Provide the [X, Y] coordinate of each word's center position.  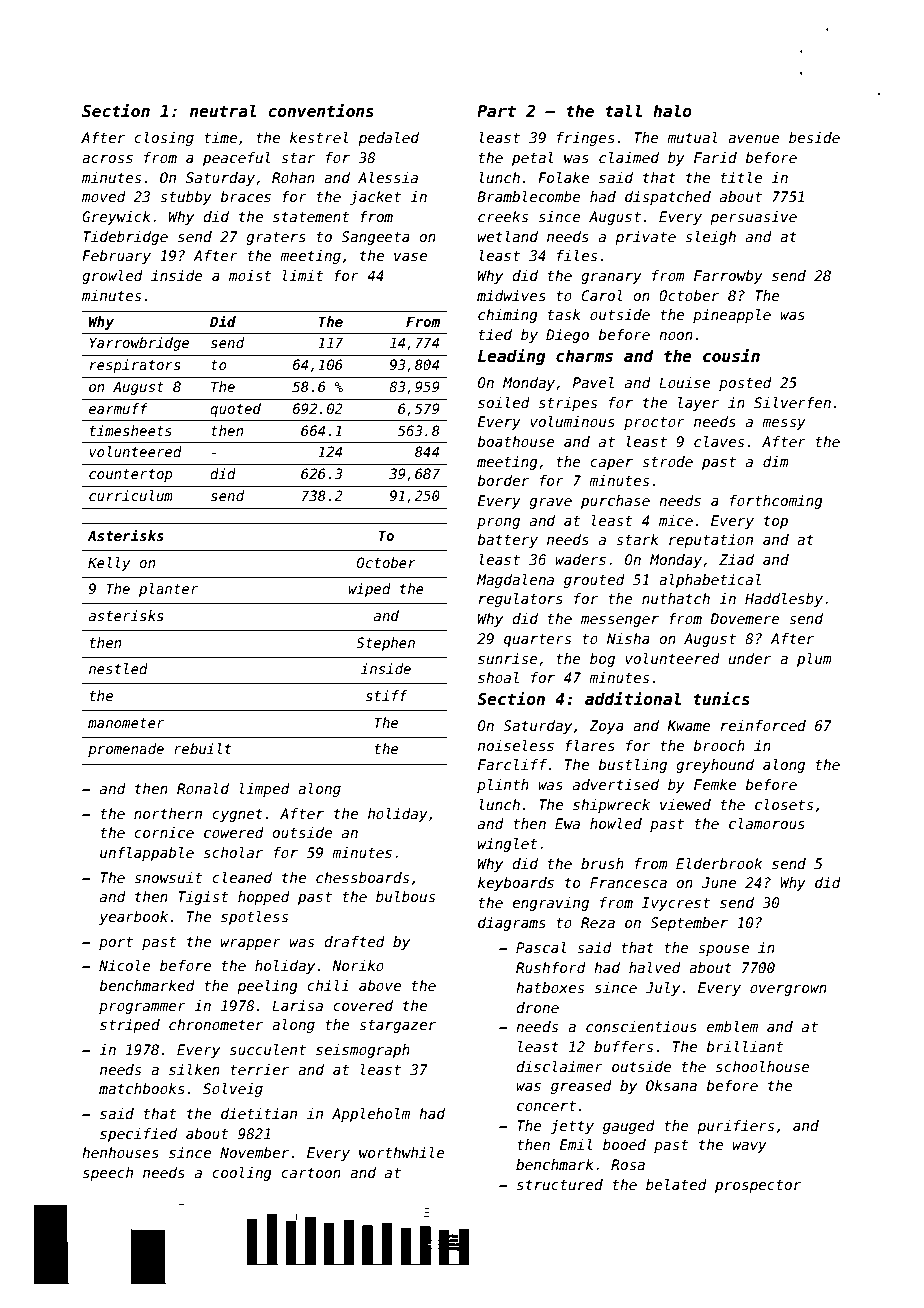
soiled [504, 402]
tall [623, 110]
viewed [685, 804]
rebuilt [203, 748]
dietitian [259, 1113]
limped [265, 790]
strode [667, 461]
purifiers [735, 1127]
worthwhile [402, 1152]
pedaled [388, 139]
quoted [235, 410]
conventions [321, 111]
